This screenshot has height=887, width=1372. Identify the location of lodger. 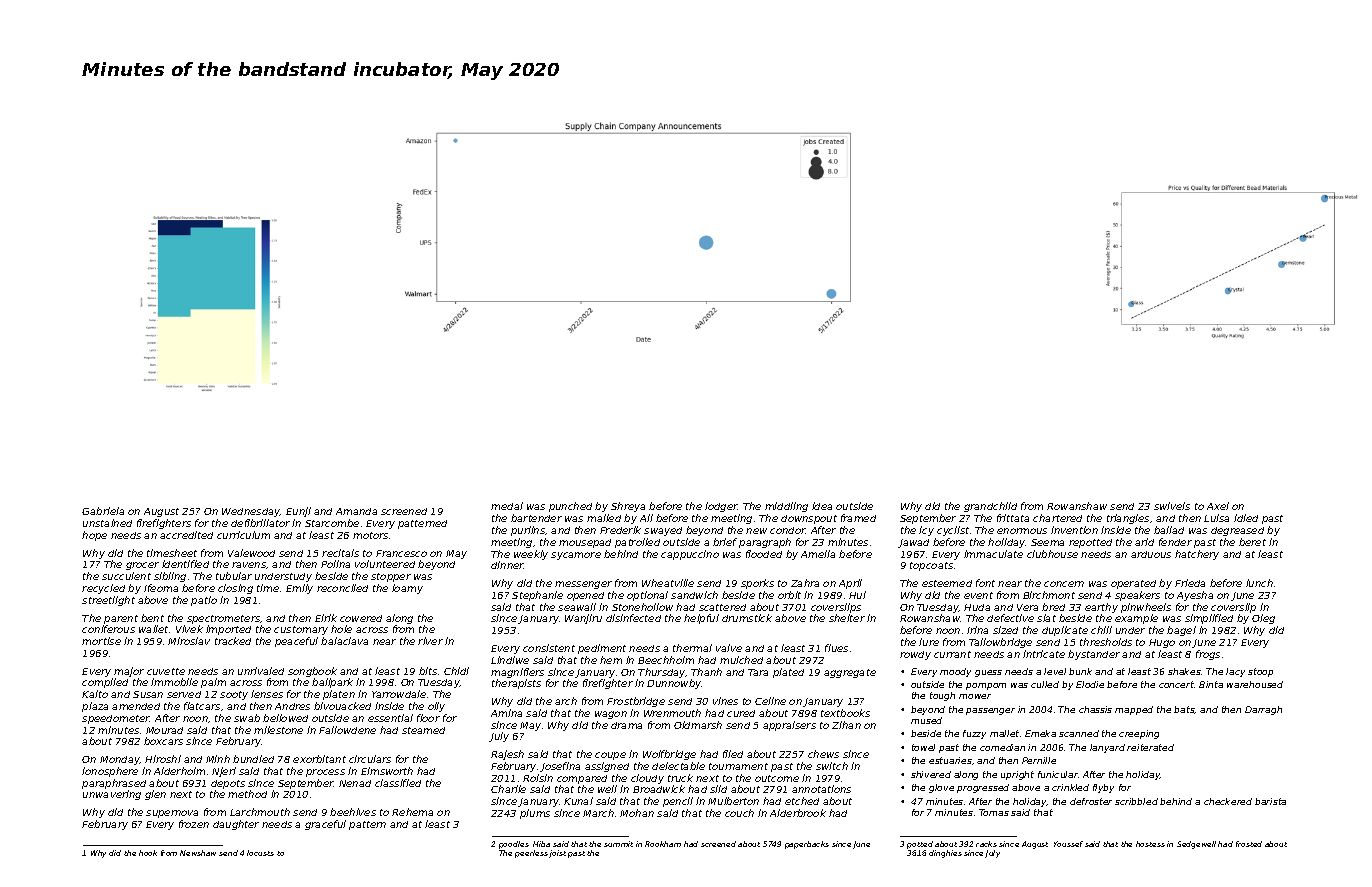
(721, 507).
